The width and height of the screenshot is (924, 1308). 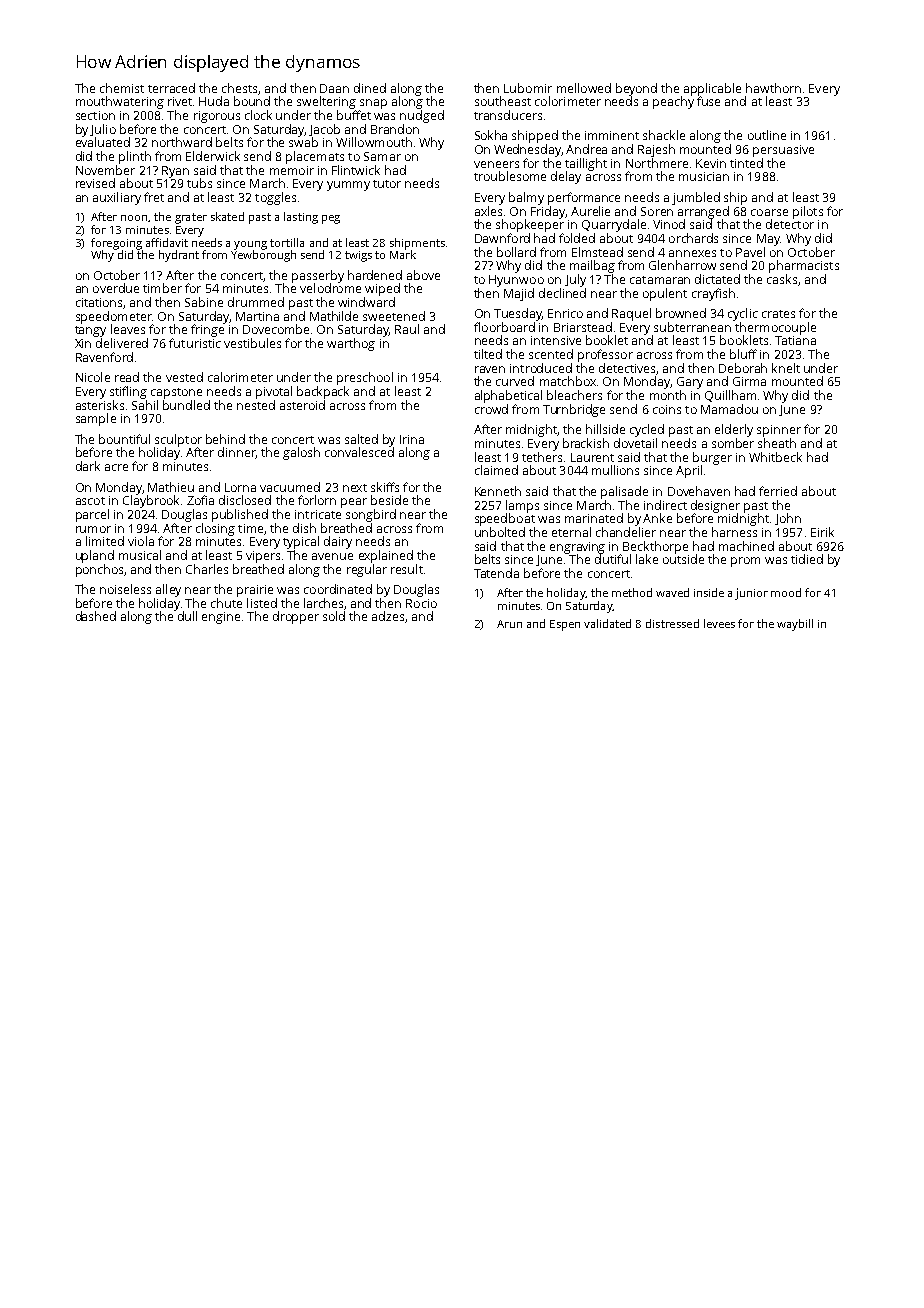 I want to click on disclosed, so click(x=245, y=500).
